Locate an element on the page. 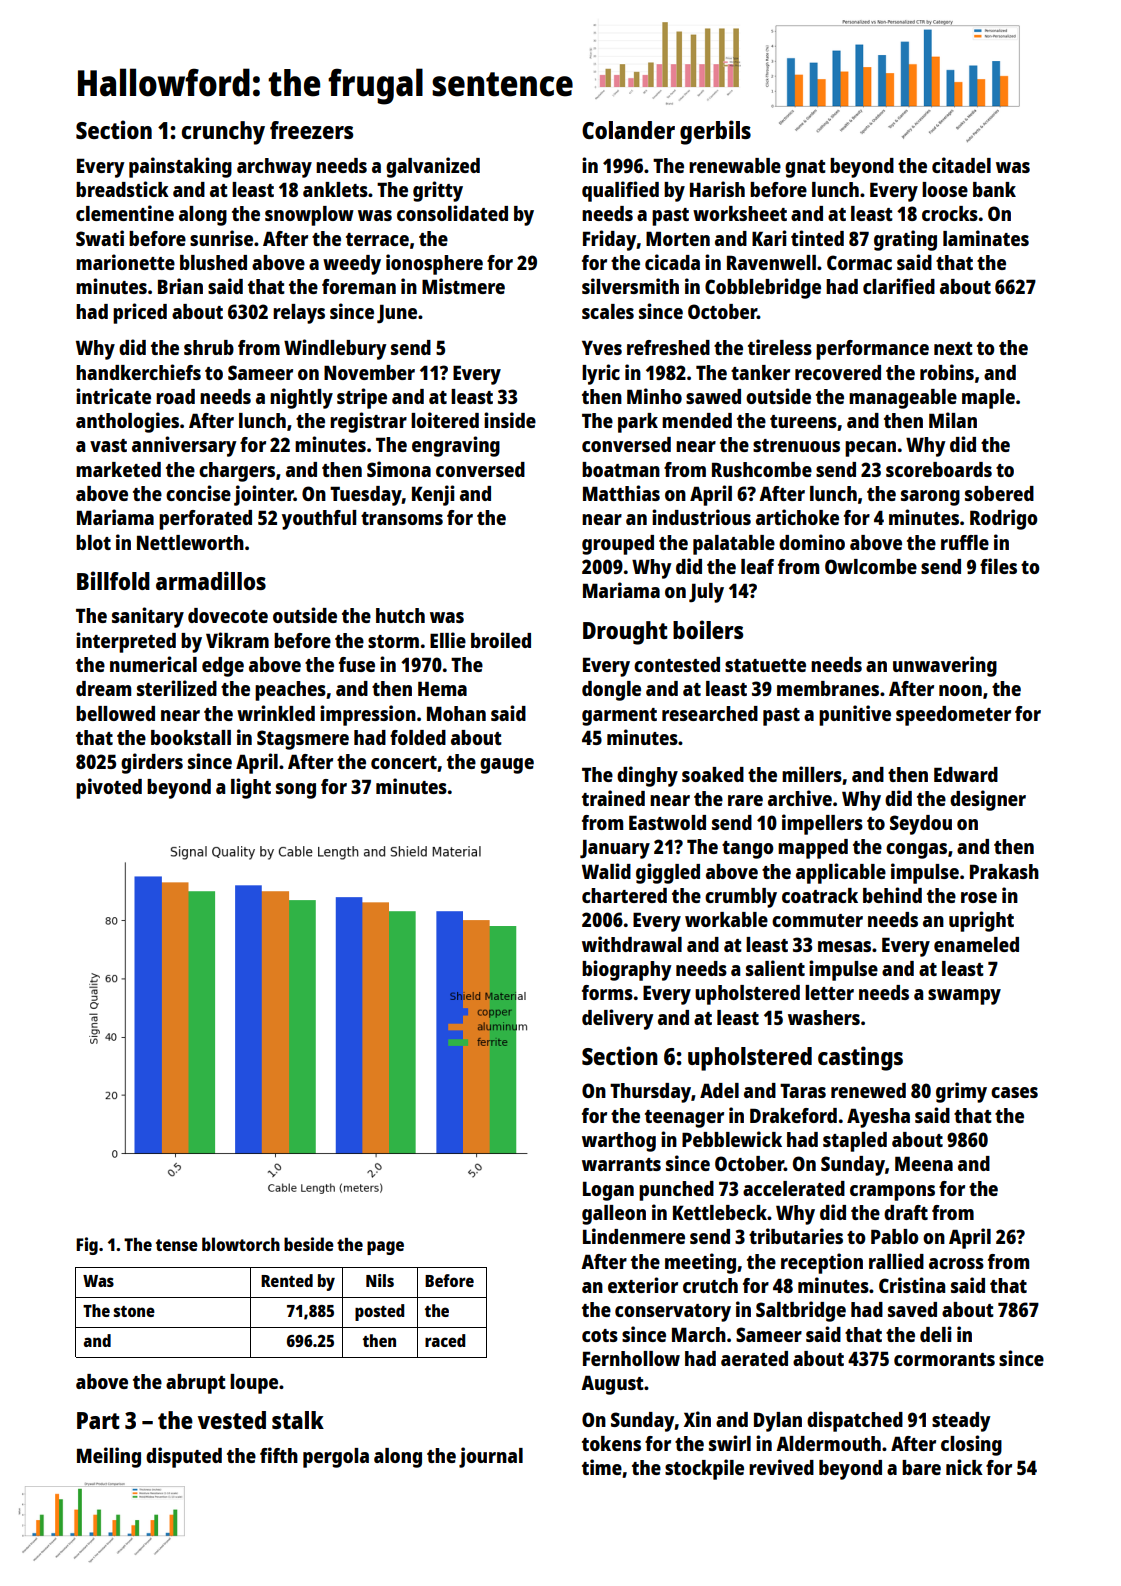  membranes is located at coordinates (828, 688).
